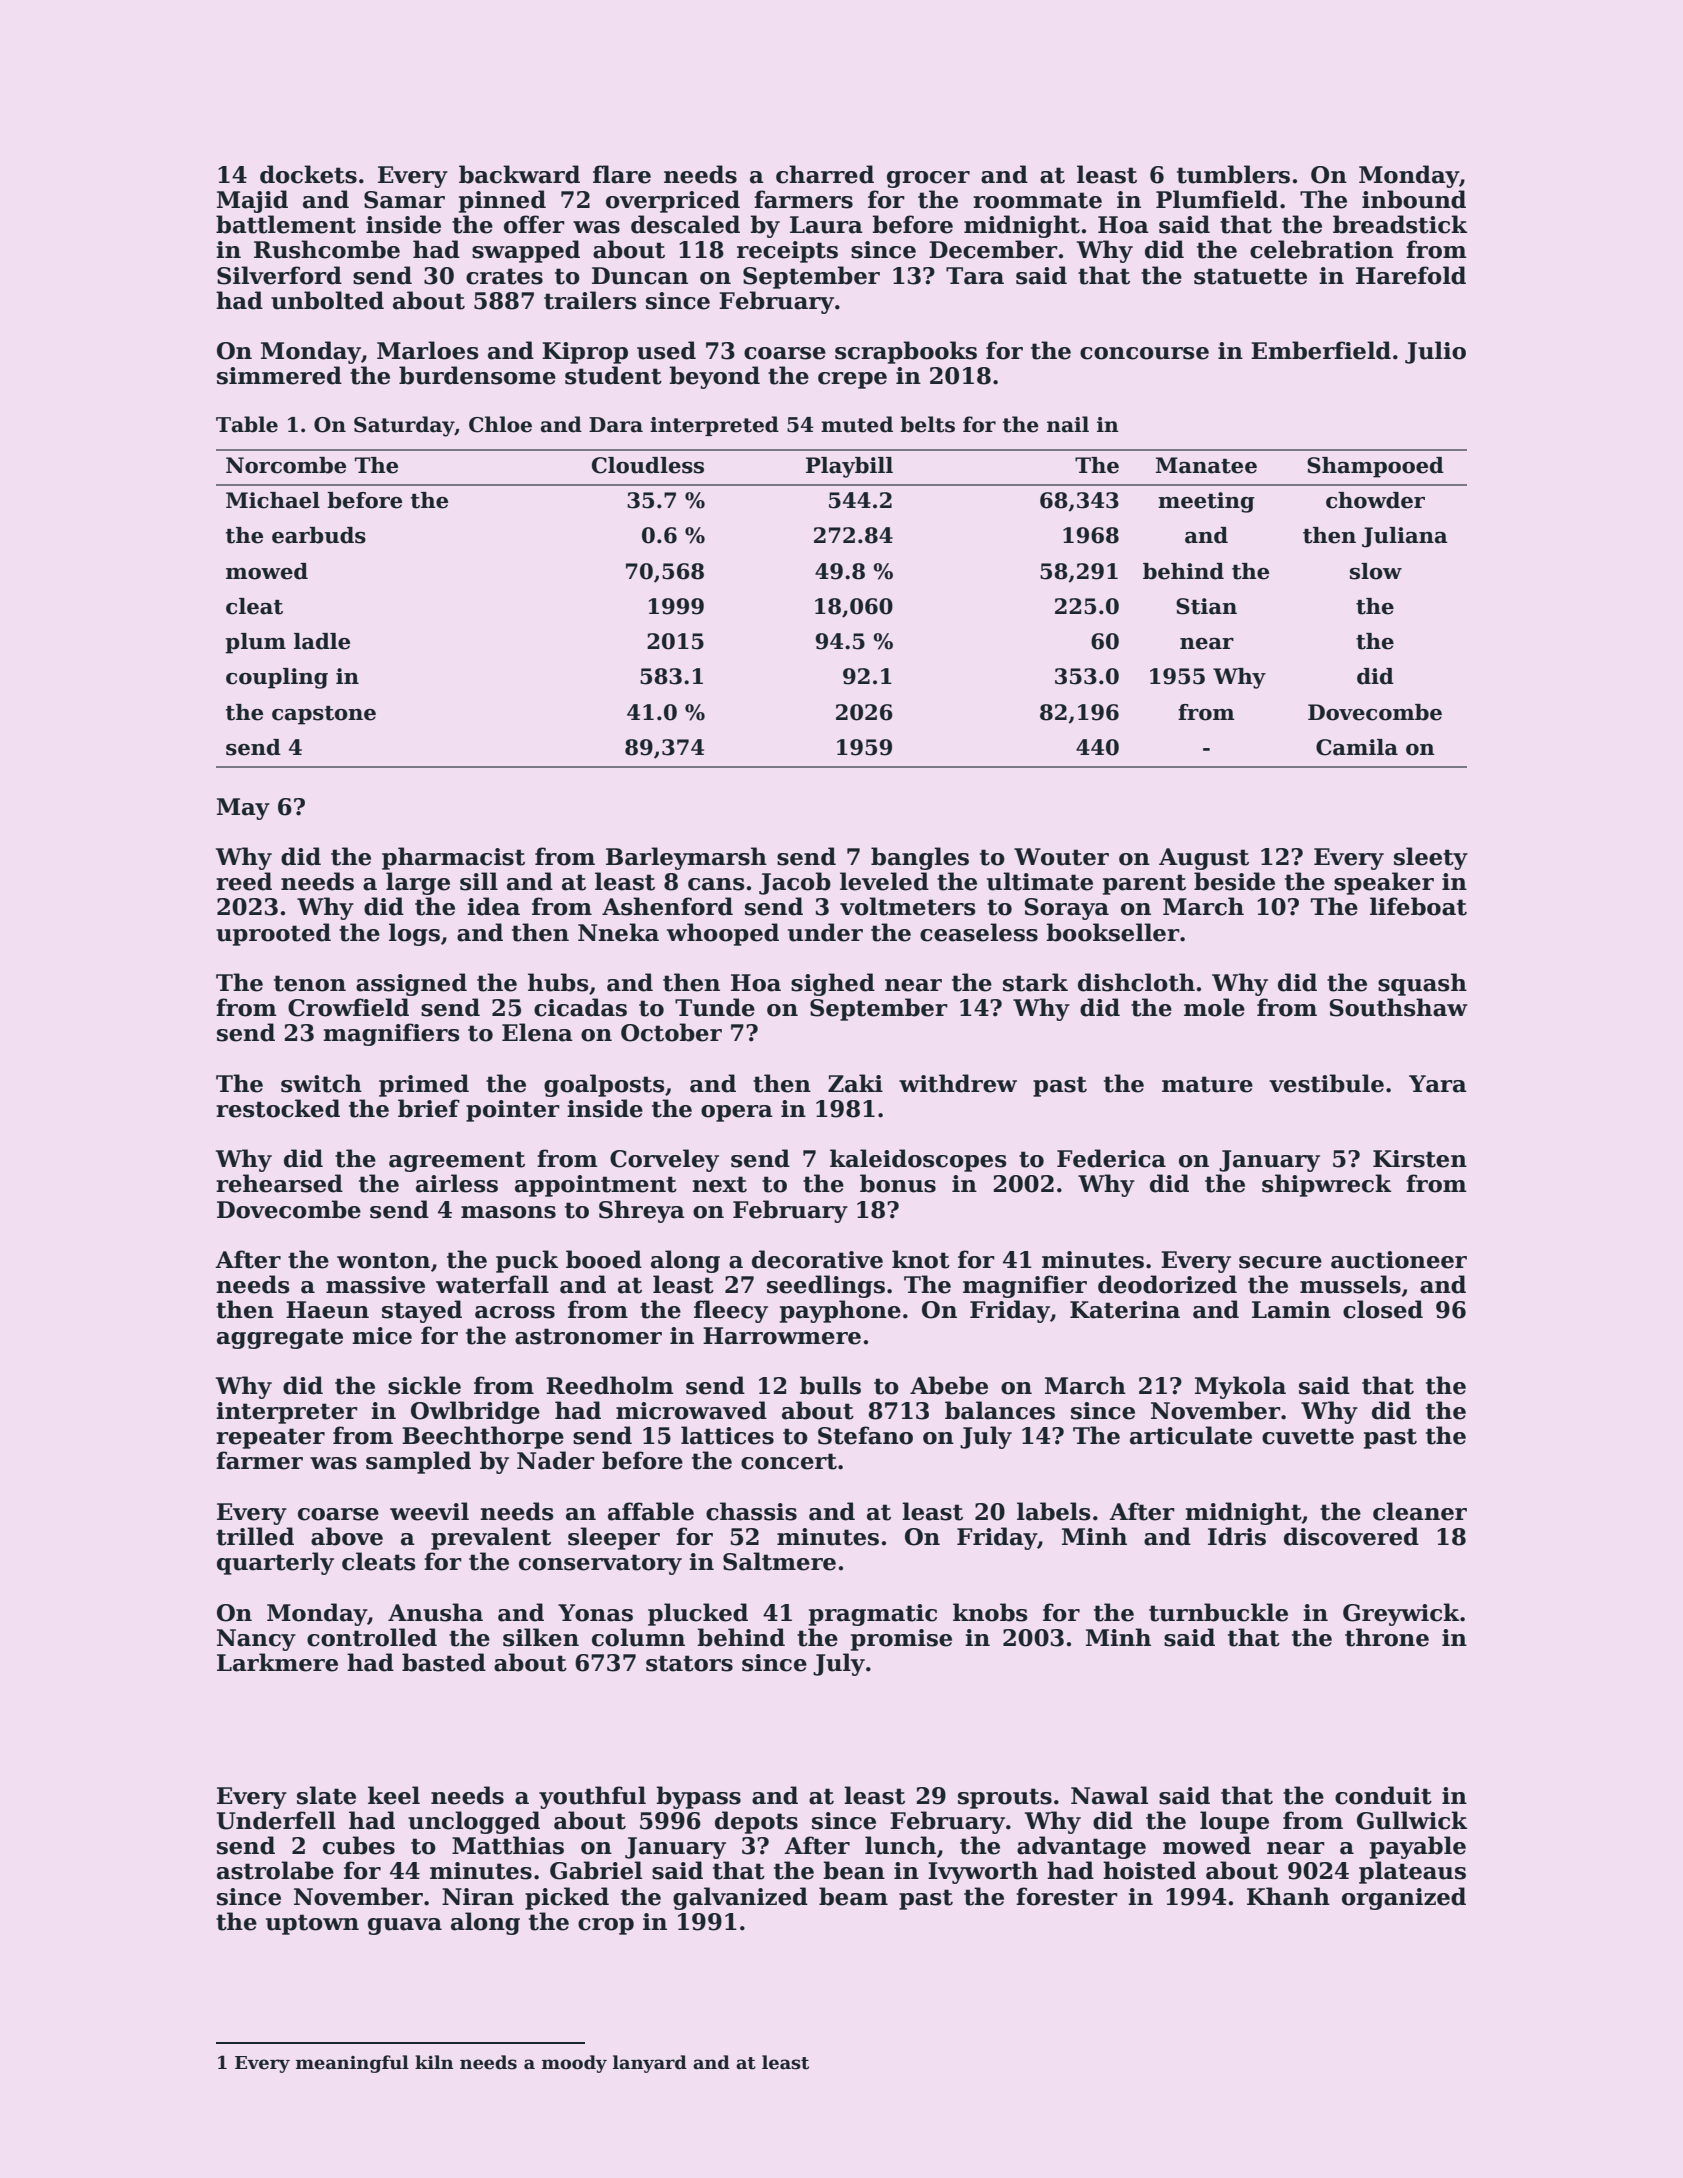 Image resolution: width=1683 pixels, height=2178 pixels. I want to click on withdrew, so click(958, 1083).
